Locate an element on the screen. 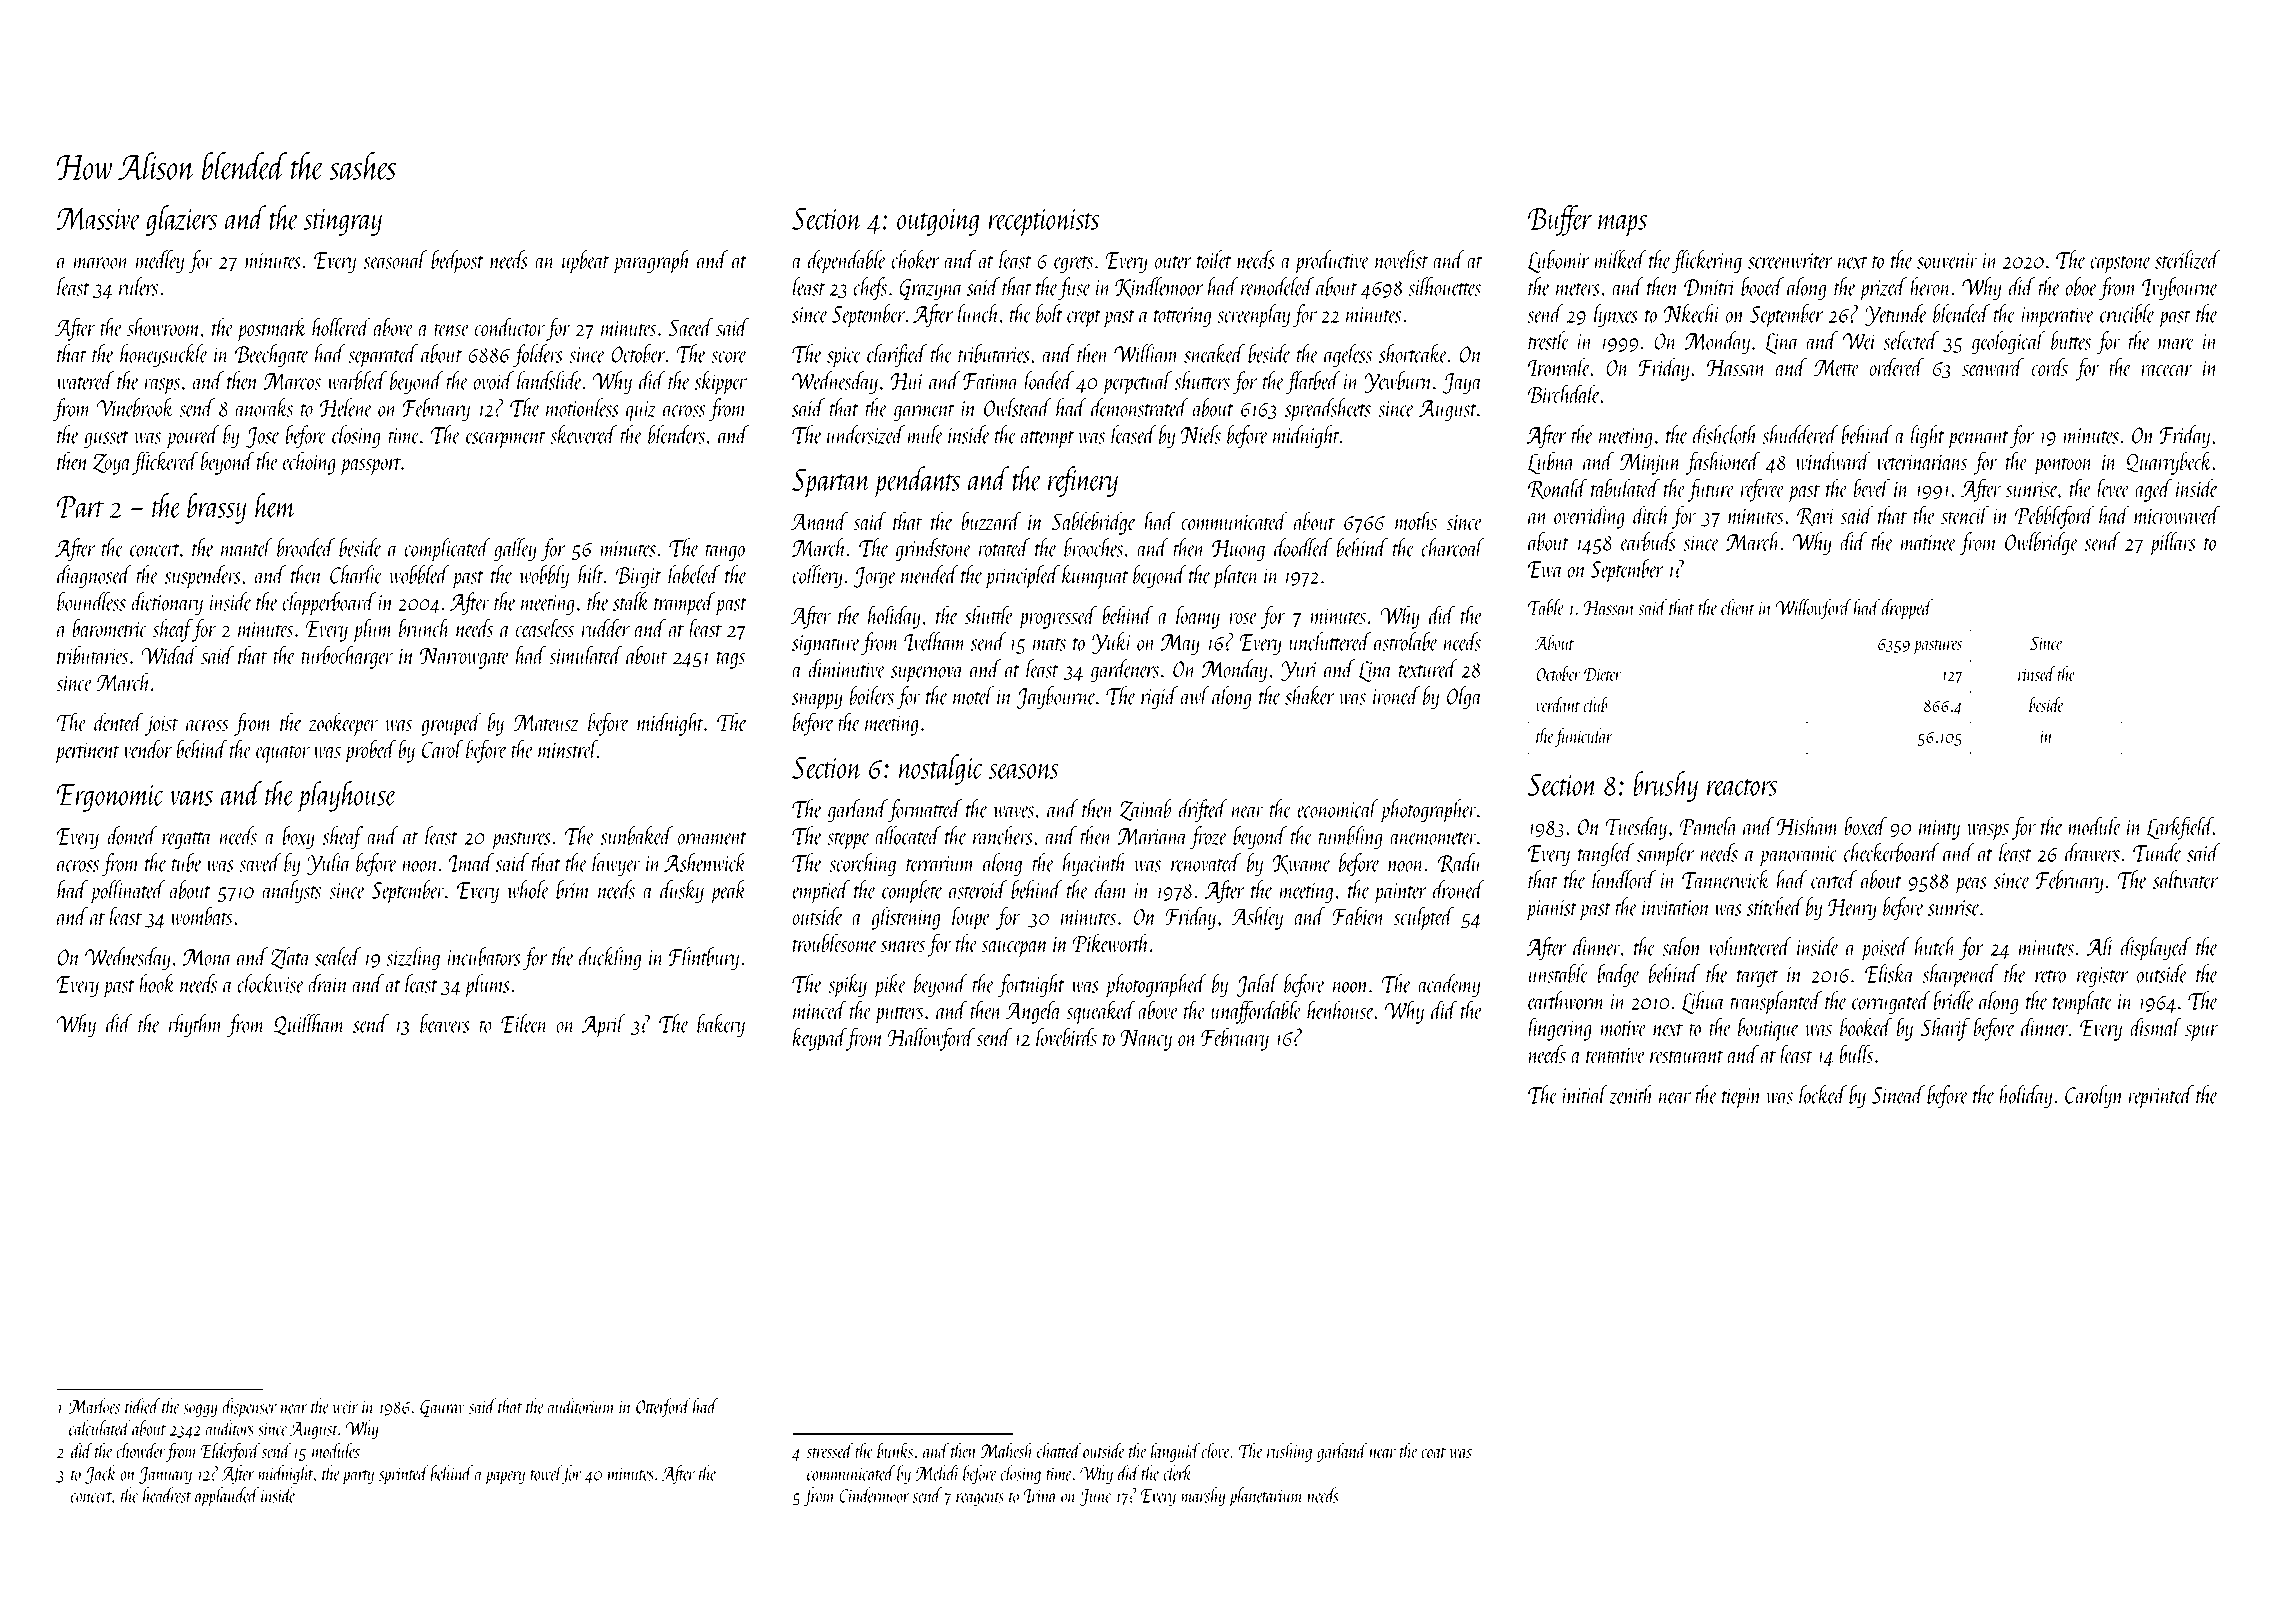  chefs is located at coordinates (870, 288).
